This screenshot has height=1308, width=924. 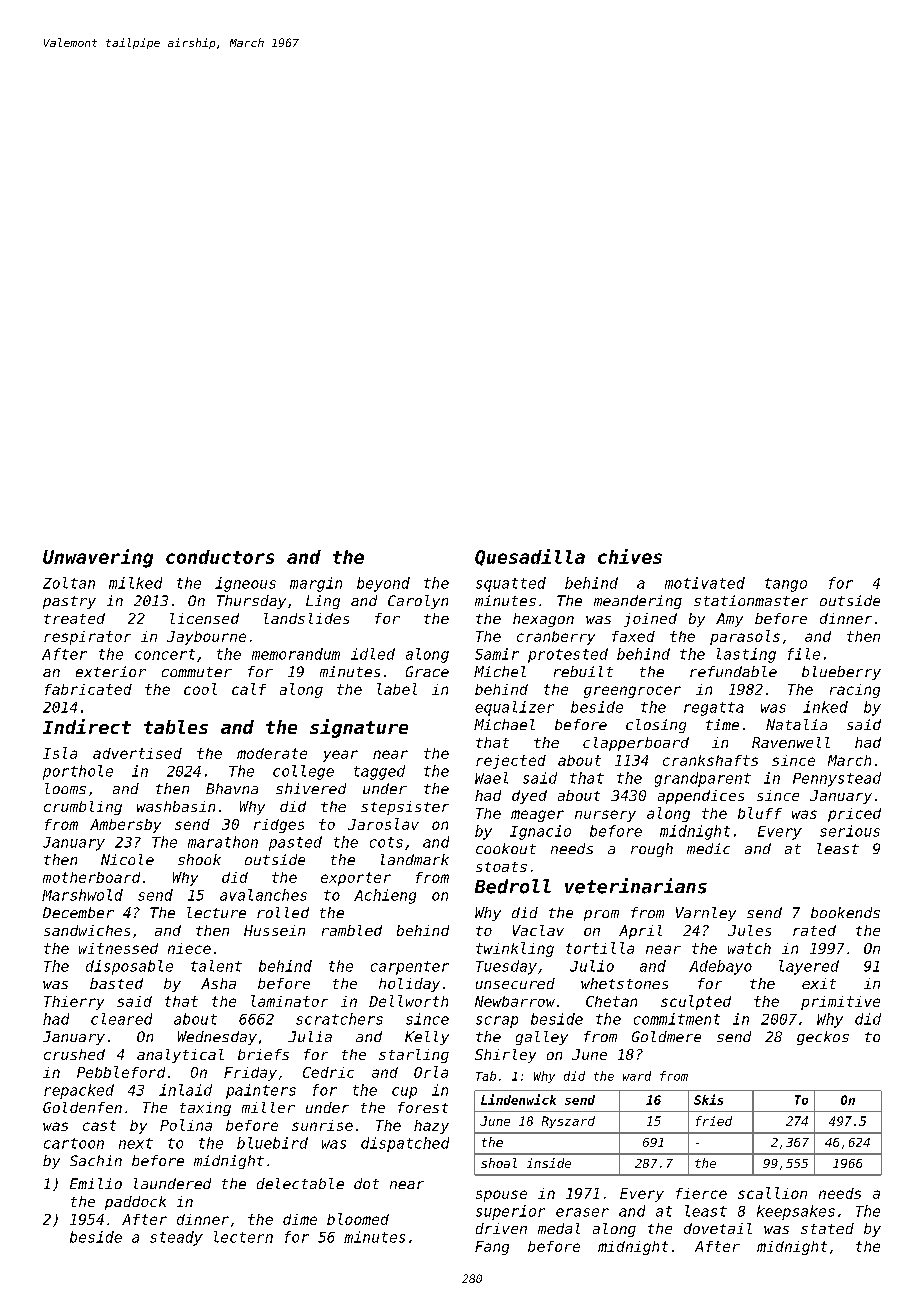 I want to click on marathon, so click(x=223, y=842).
